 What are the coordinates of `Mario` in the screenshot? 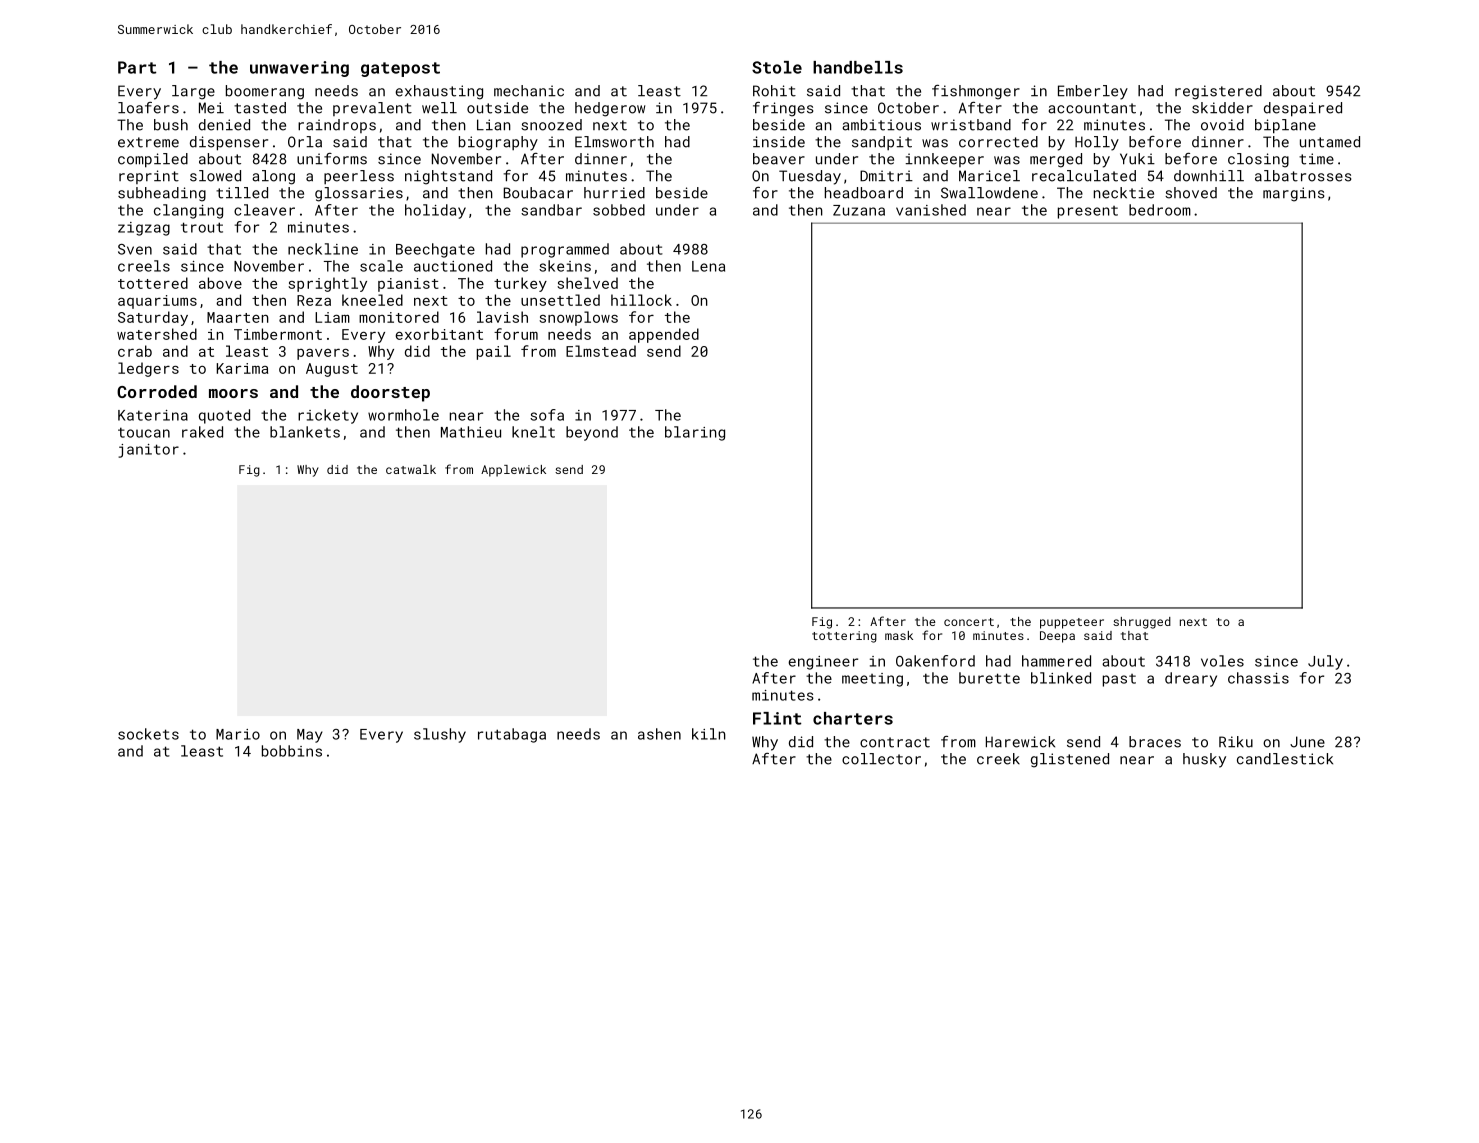 It's located at (238, 734).
